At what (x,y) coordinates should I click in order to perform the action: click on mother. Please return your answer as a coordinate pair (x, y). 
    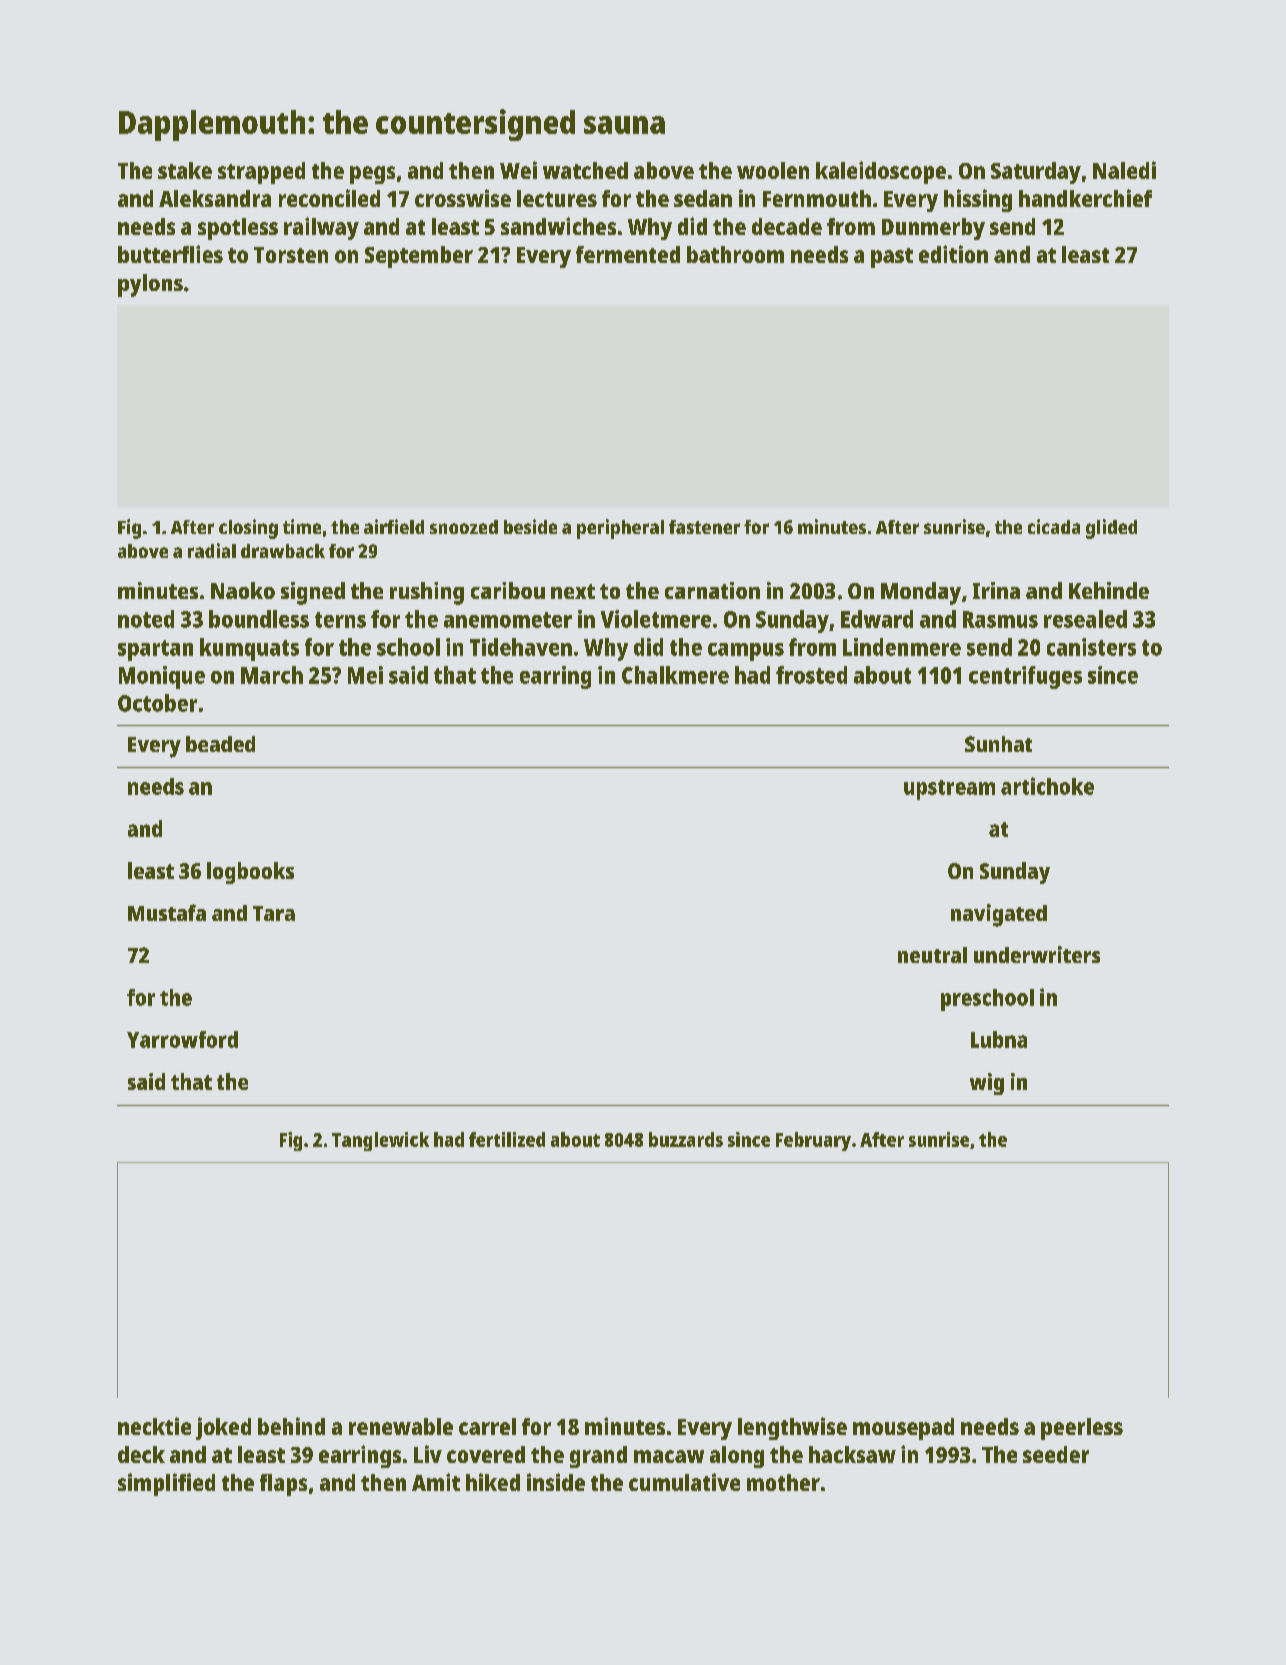
    Looking at the image, I should click on (783, 1482).
